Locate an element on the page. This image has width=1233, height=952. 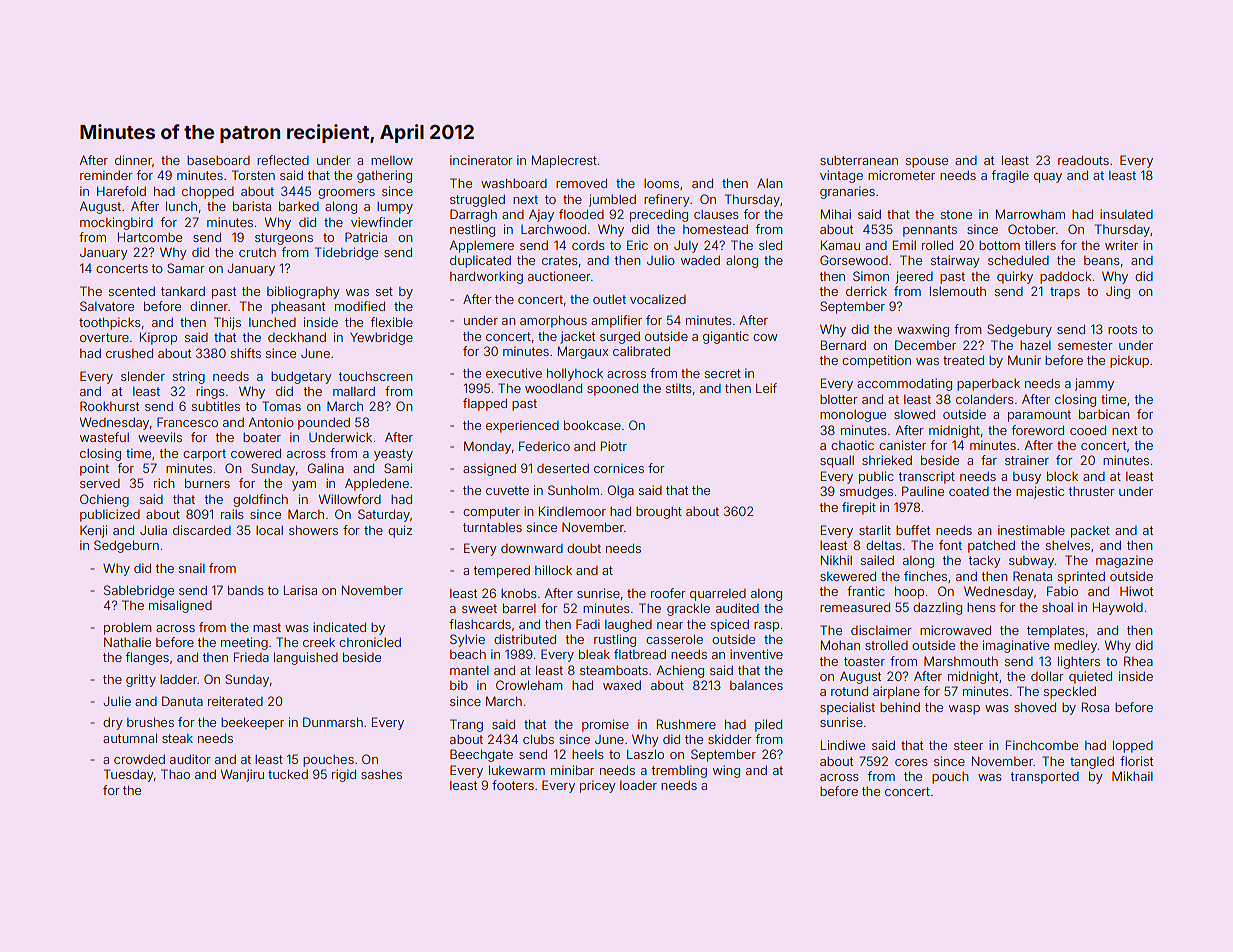
Kiprop is located at coordinates (158, 338).
